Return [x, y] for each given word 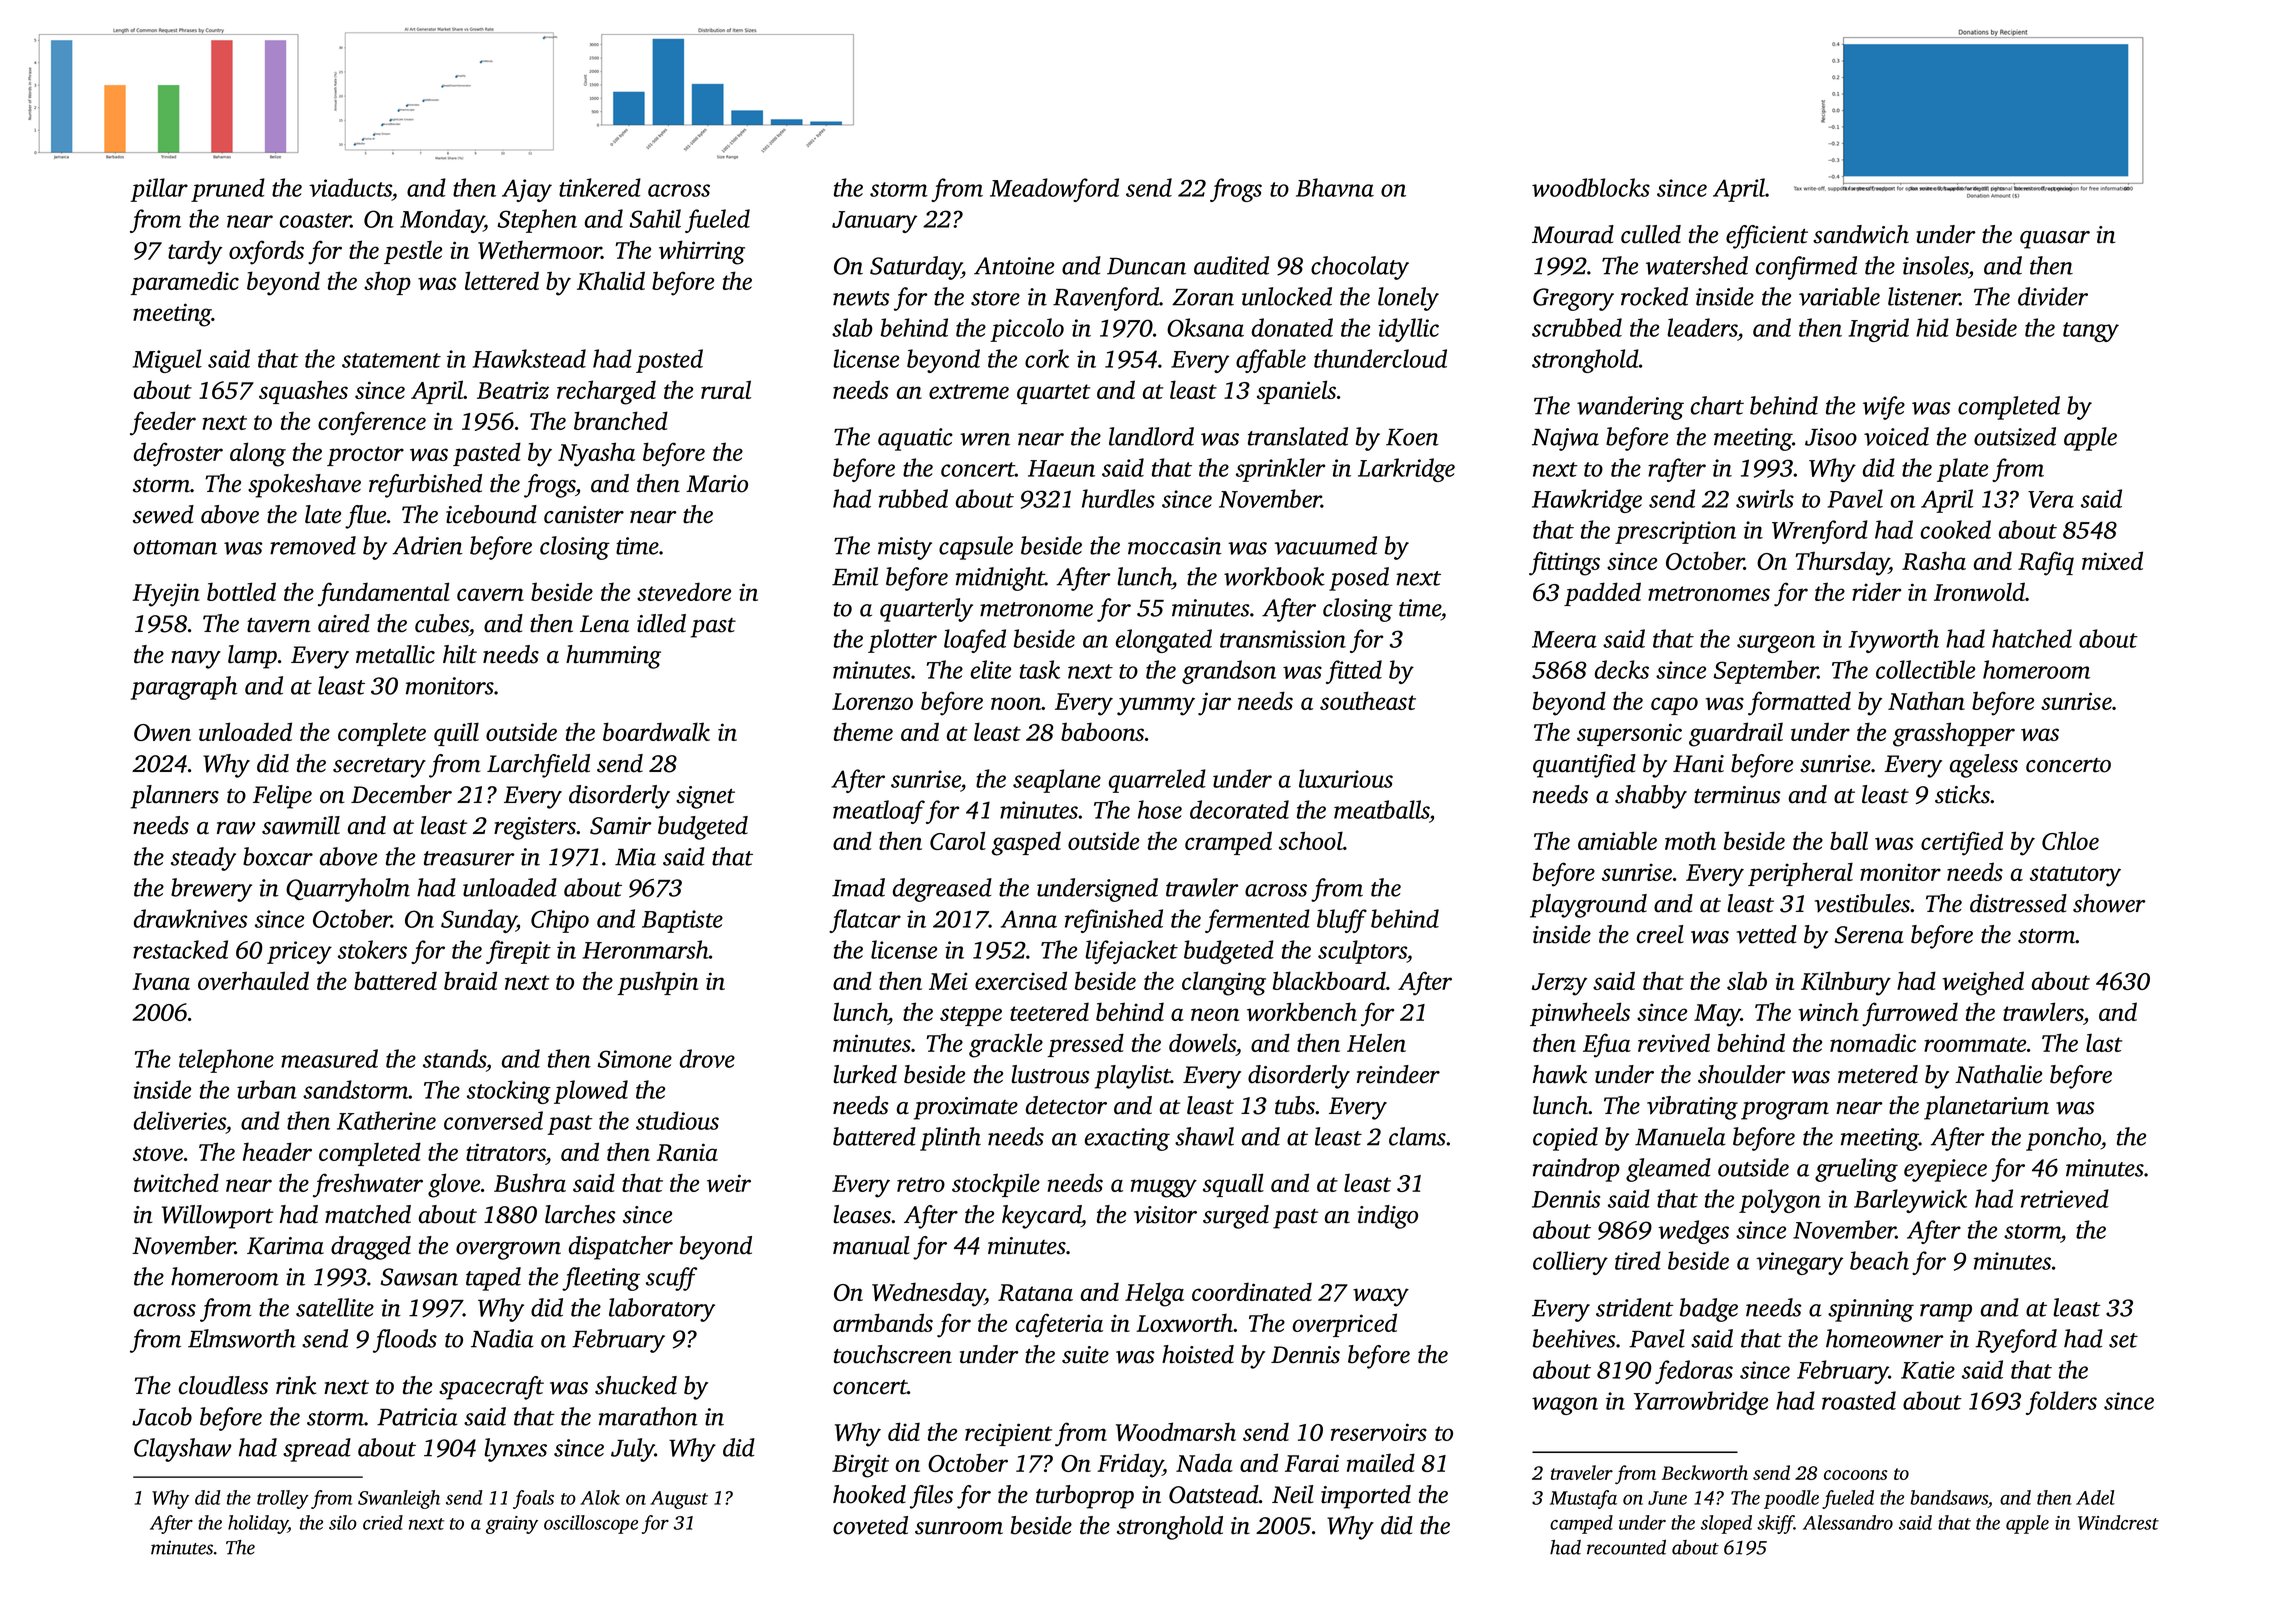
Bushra [530, 1182]
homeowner [1885, 1338]
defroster [178, 454]
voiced [1896, 436]
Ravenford [1106, 299]
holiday [258, 1524]
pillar [159, 190]
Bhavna [1335, 187]
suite [1085, 1355]
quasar [2055, 240]
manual [871, 1245]
